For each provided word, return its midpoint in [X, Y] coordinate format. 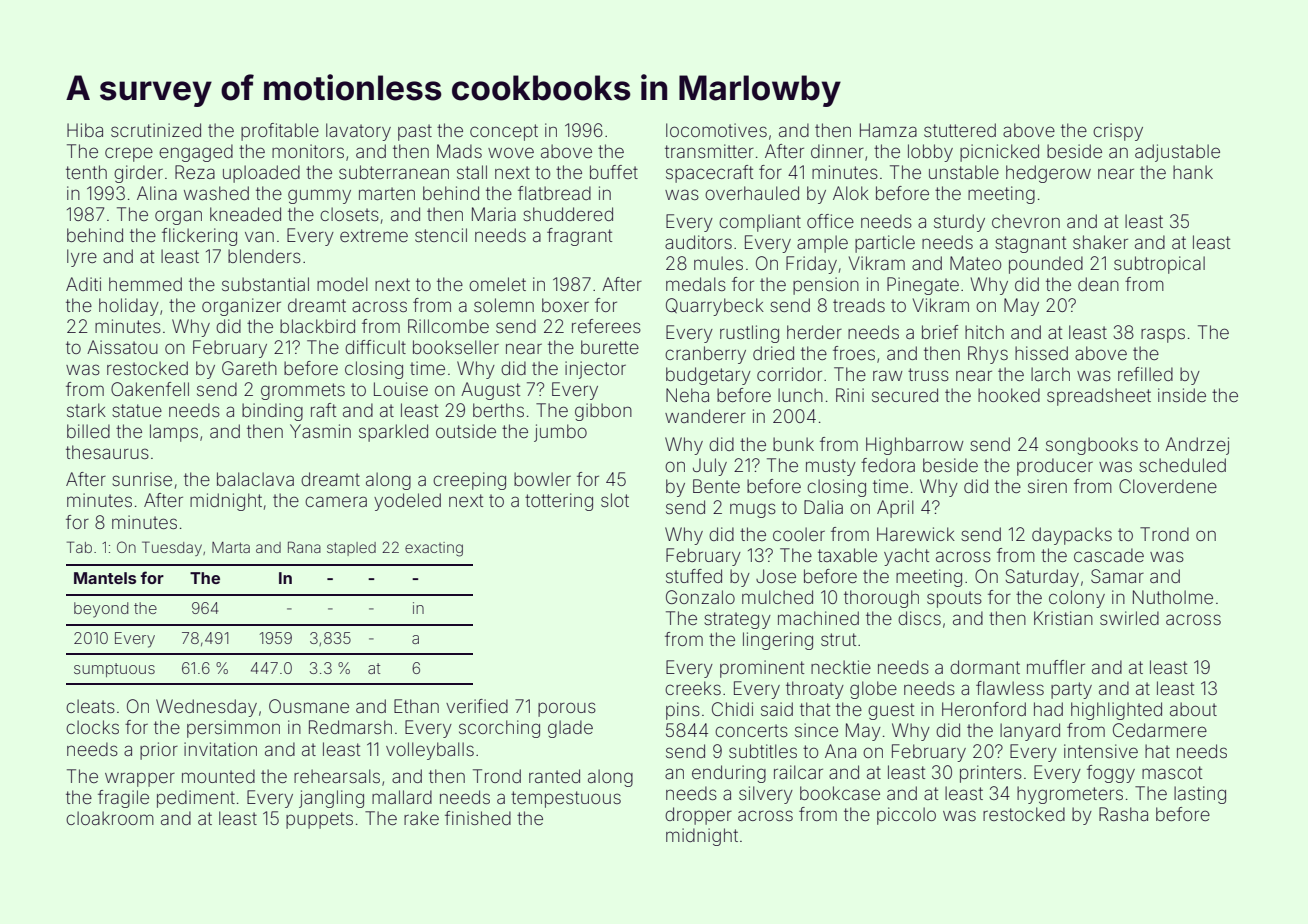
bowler [542, 479]
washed [216, 193]
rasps [1163, 335]
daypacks [1072, 536]
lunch [800, 395]
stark [86, 410]
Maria [494, 214]
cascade [1109, 555]
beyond [101, 610]
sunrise [142, 479]
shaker [1100, 242]
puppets [319, 820]
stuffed [694, 576]
